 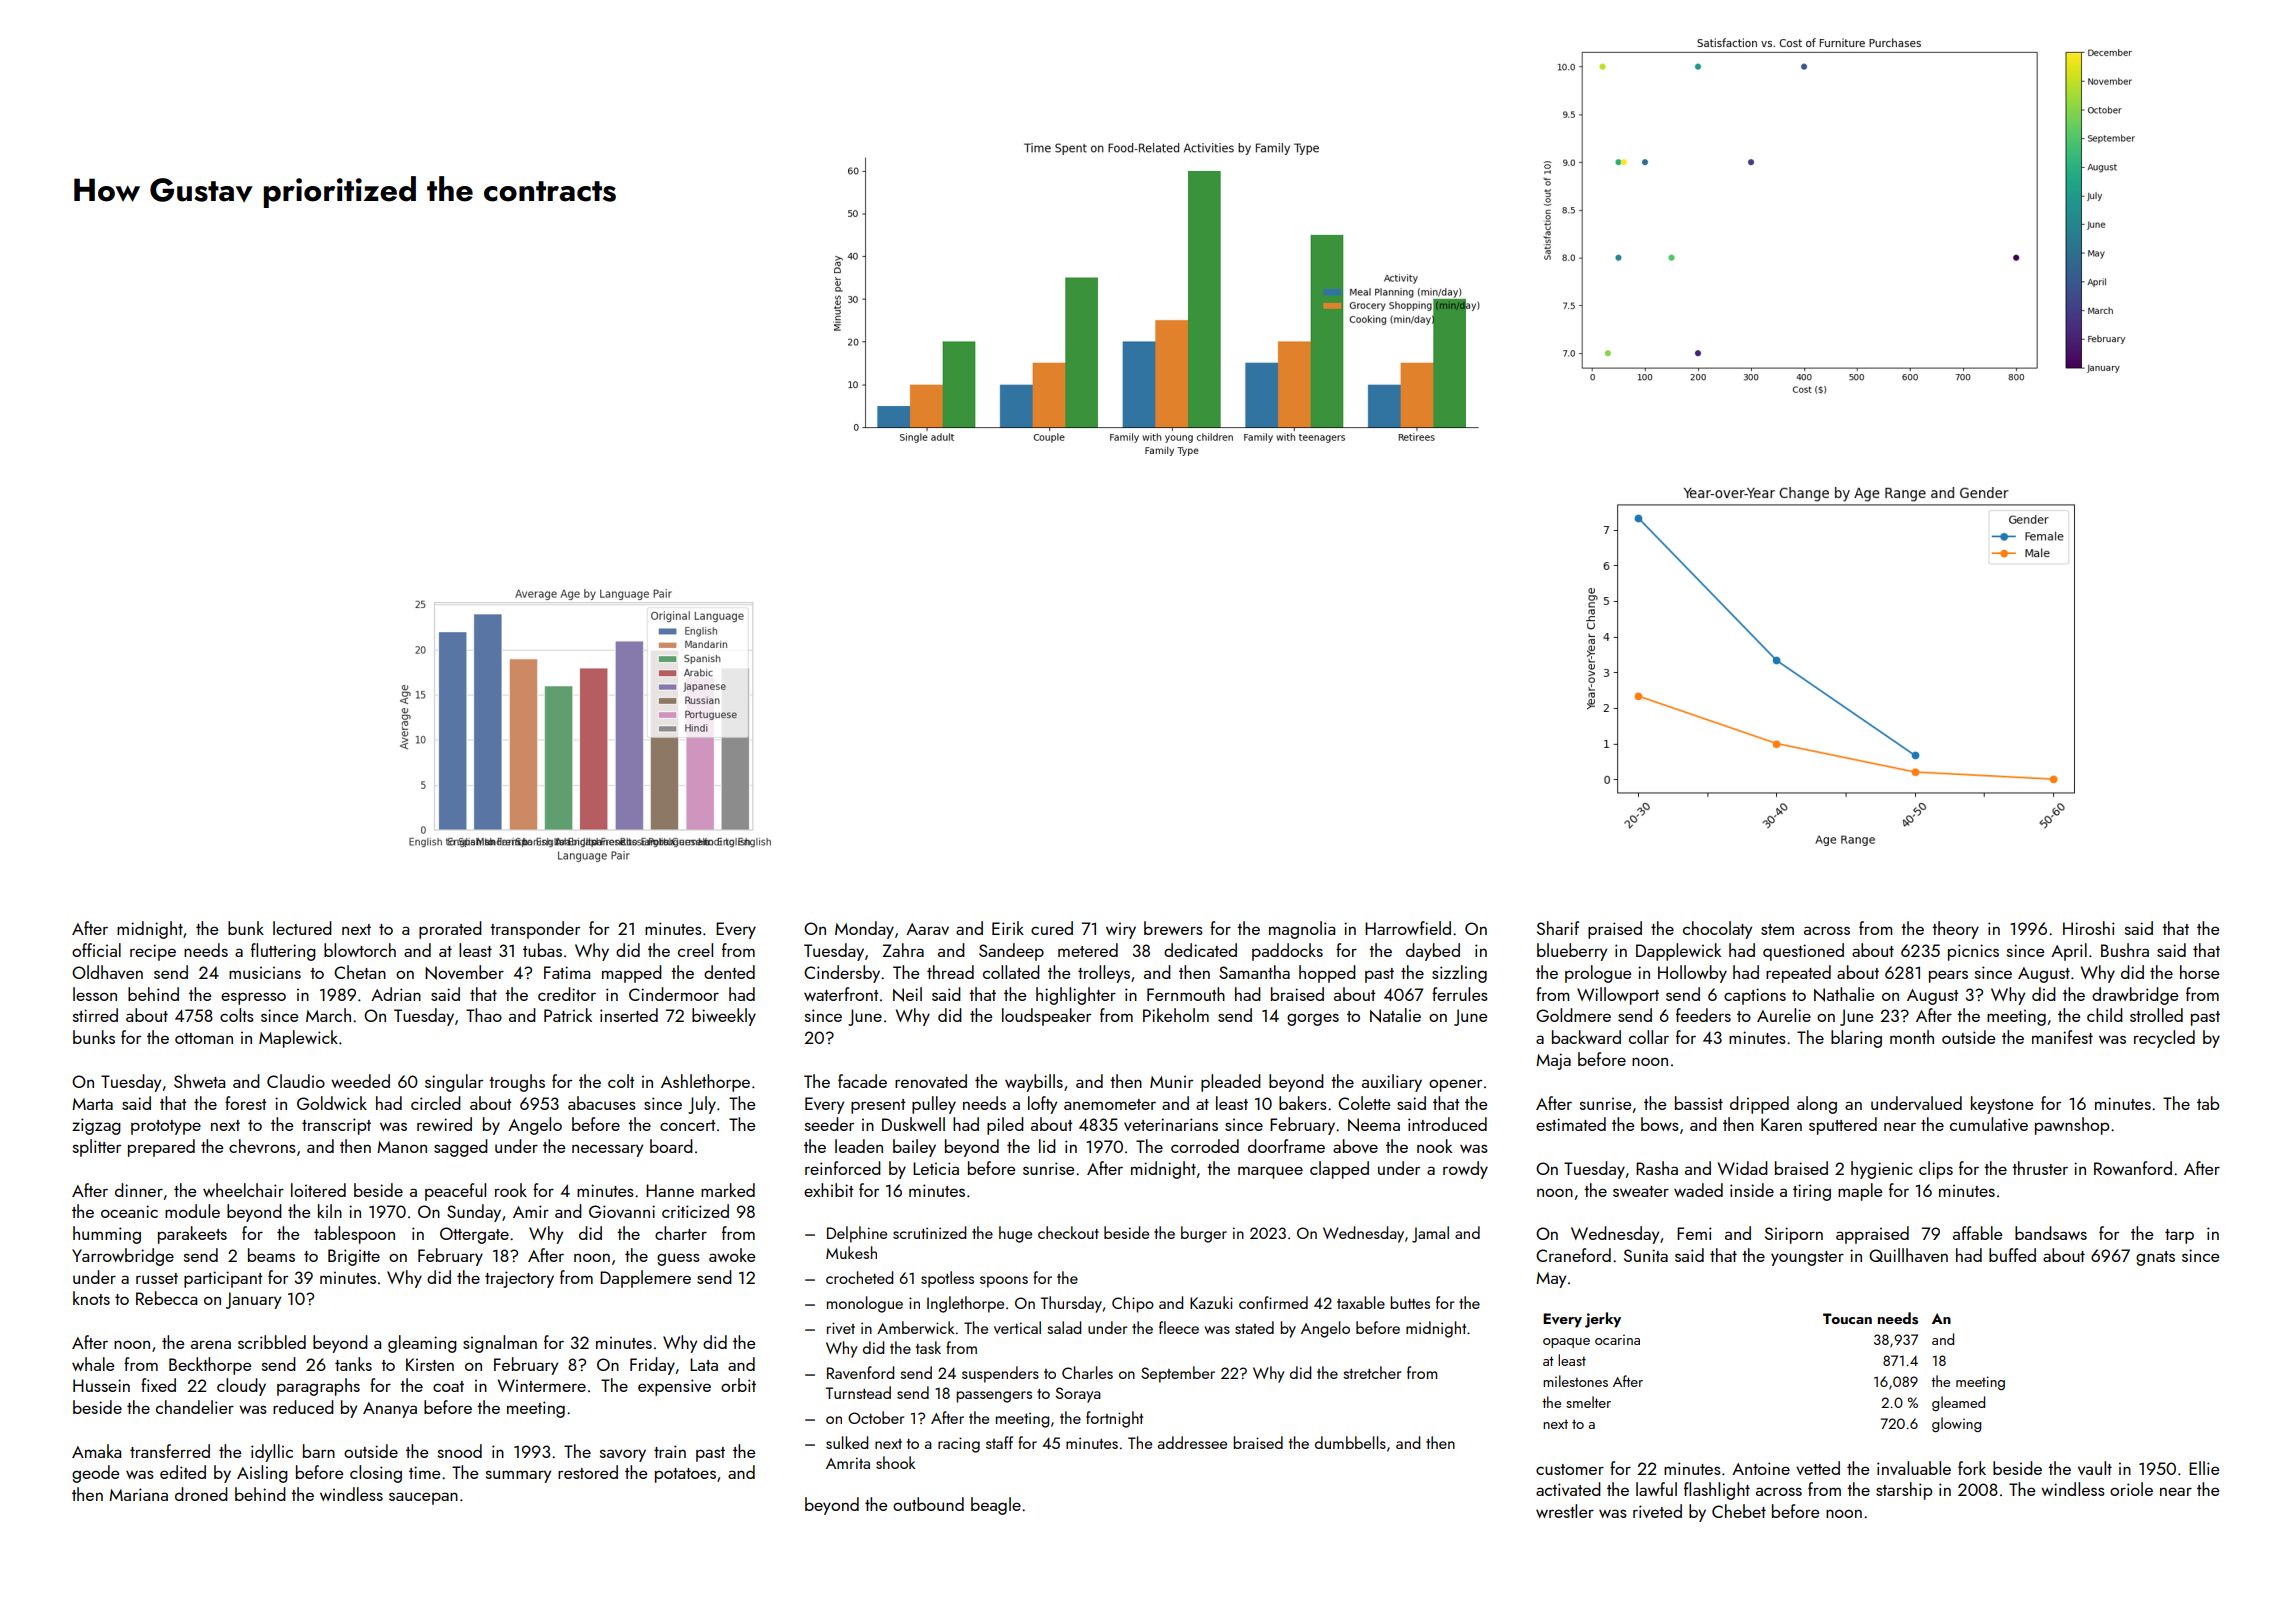 What do you see at coordinates (914, 1148) in the document?
I see `bailey` at bounding box center [914, 1148].
